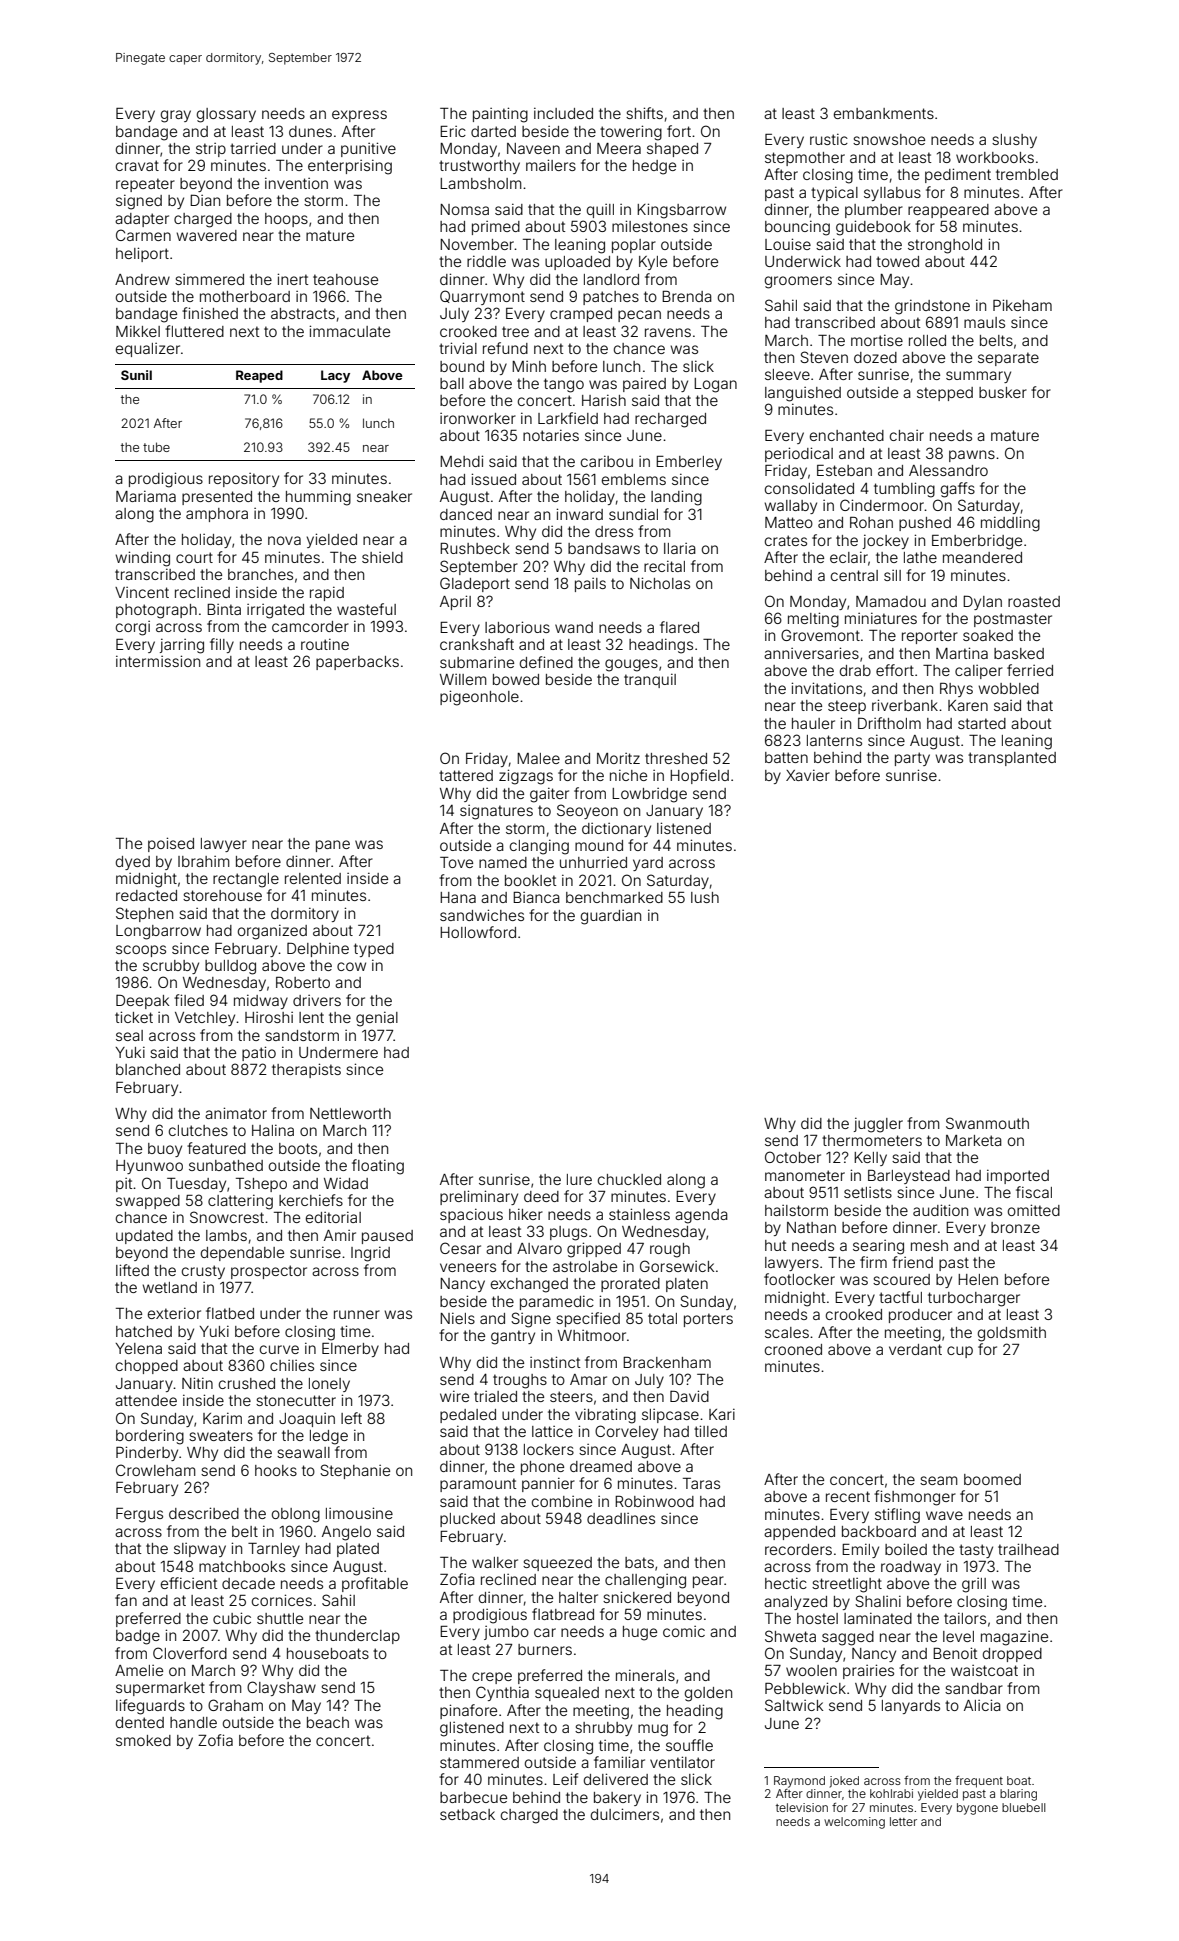 The width and height of the image is (1179, 1941). I want to click on Mikkel, so click(138, 331).
